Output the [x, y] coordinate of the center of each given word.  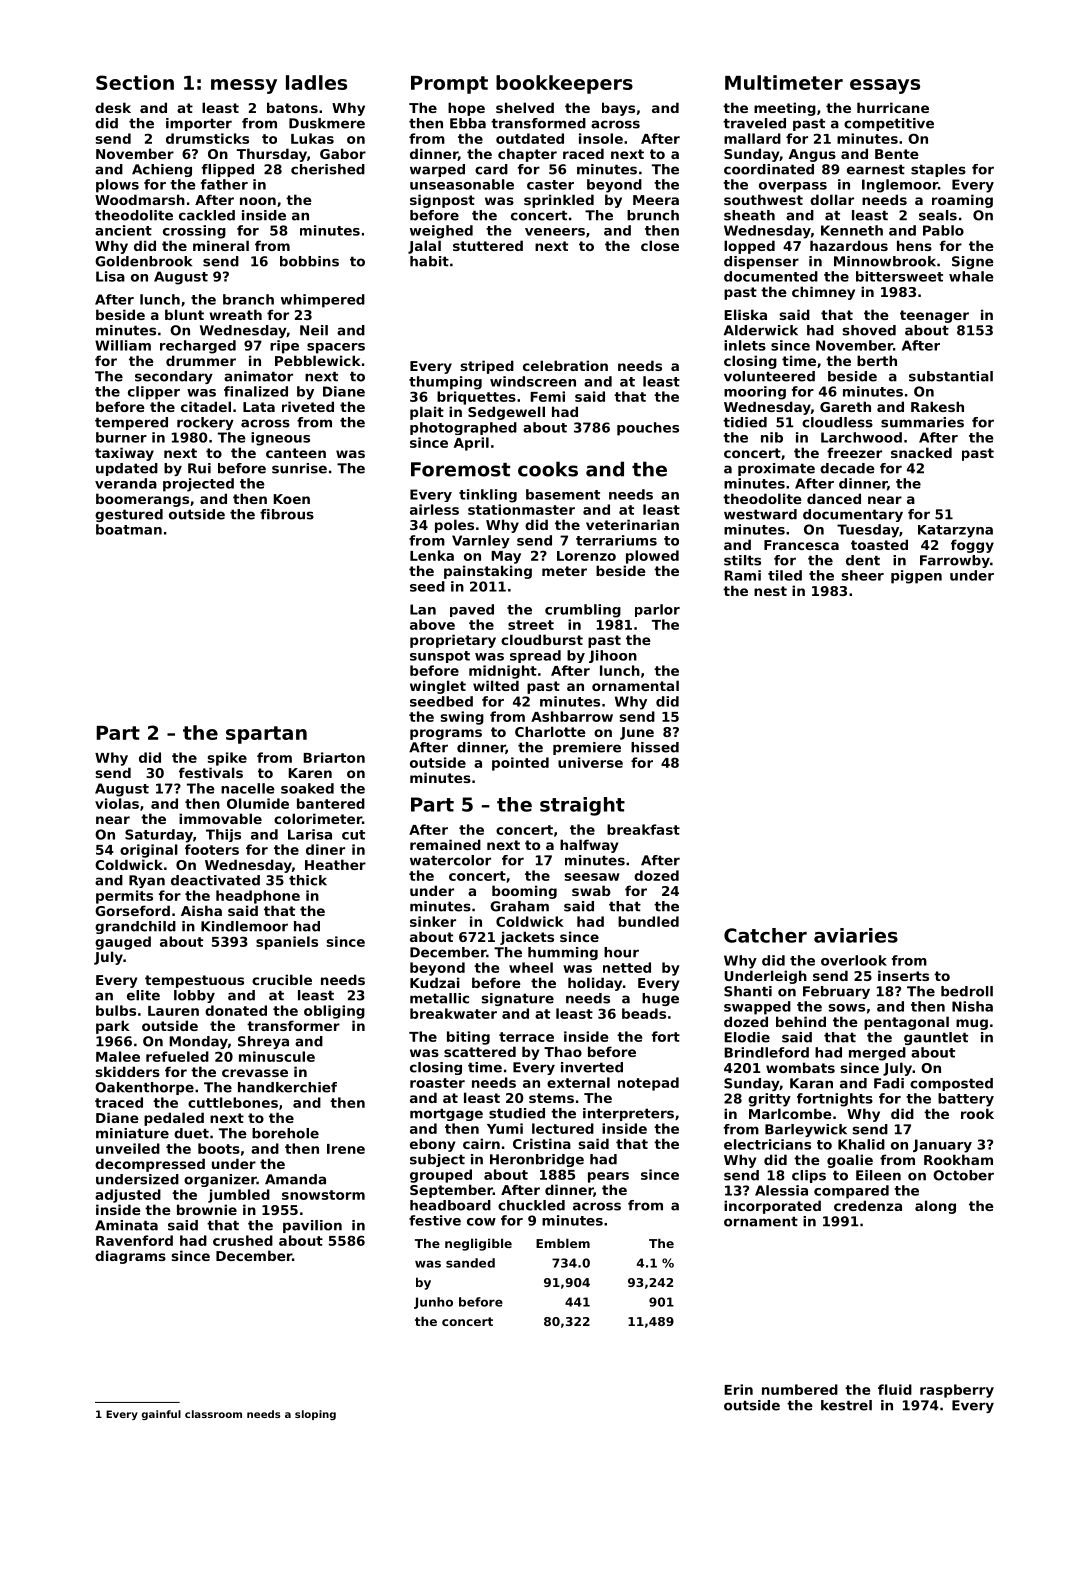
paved [472, 610]
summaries [922, 422]
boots [219, 1148]
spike [227, 759]
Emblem [563, 1243]
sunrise [299, 468]
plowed [652, 557]
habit [429, 261]
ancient [123, 230]
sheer [863, 575]
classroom [213, 1414]
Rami [742, 575]
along [935, 1207]
